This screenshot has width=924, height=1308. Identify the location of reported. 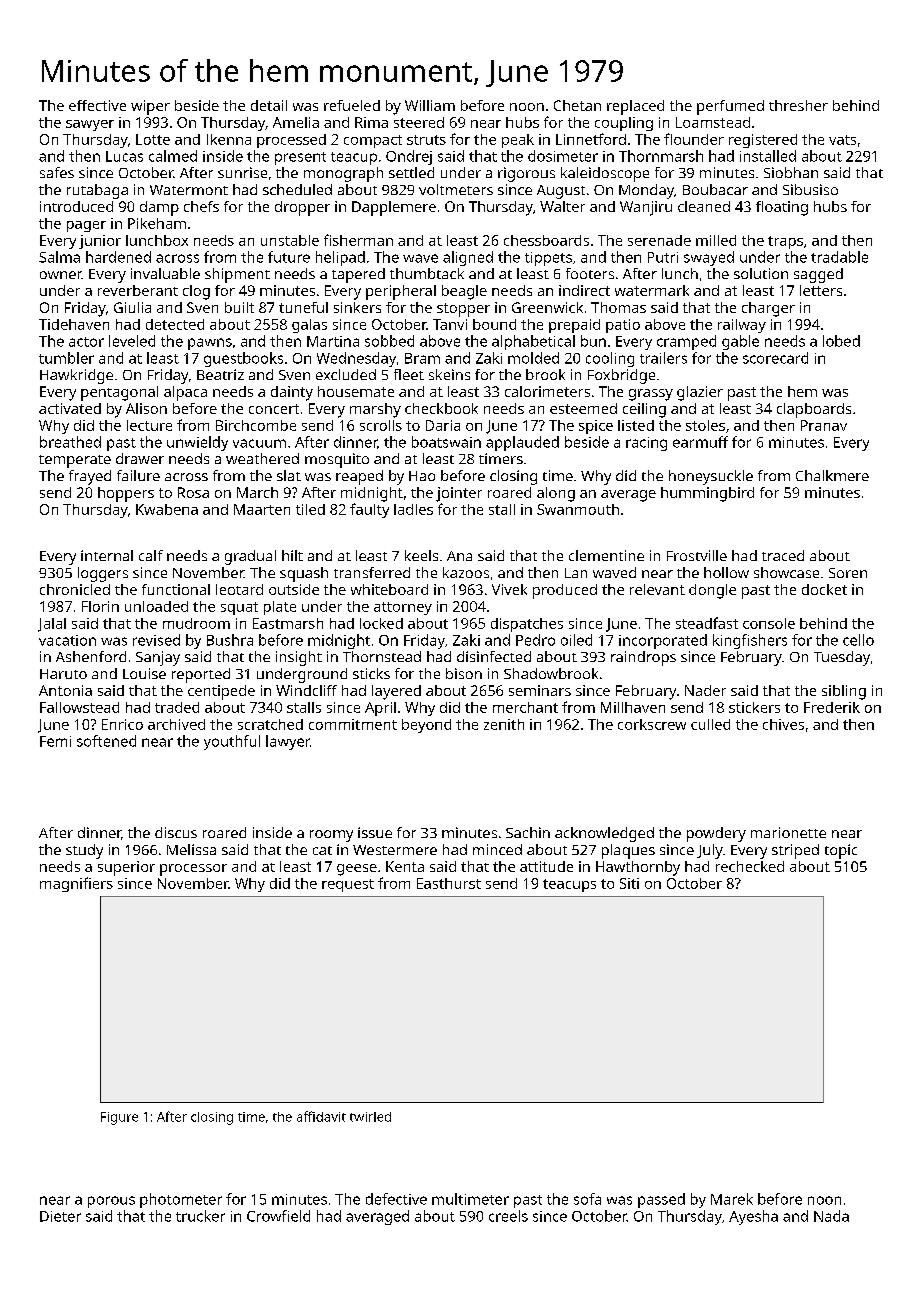
(201, 675).
